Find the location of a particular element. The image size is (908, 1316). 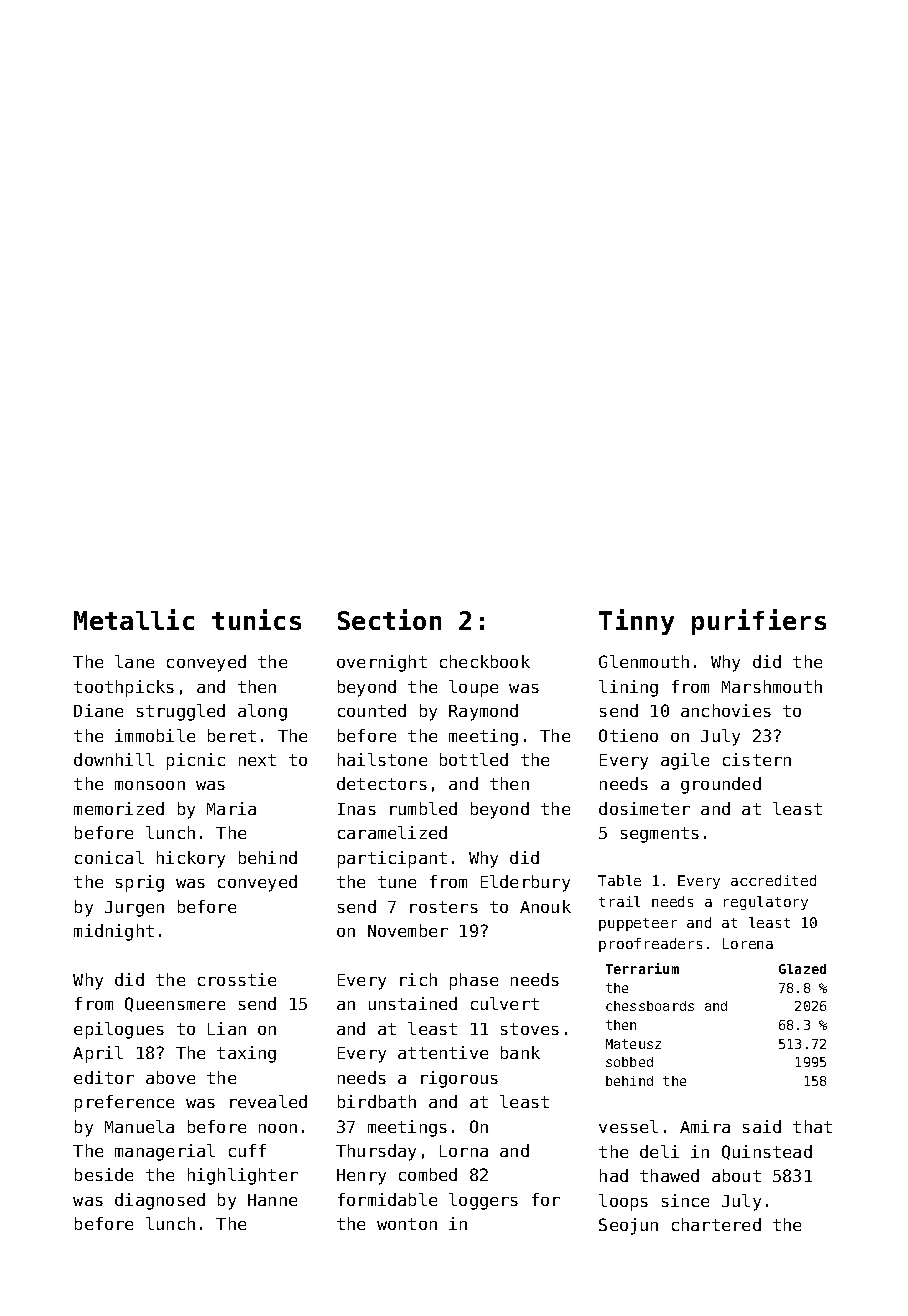

conical is located at coordinates (109, 857).
